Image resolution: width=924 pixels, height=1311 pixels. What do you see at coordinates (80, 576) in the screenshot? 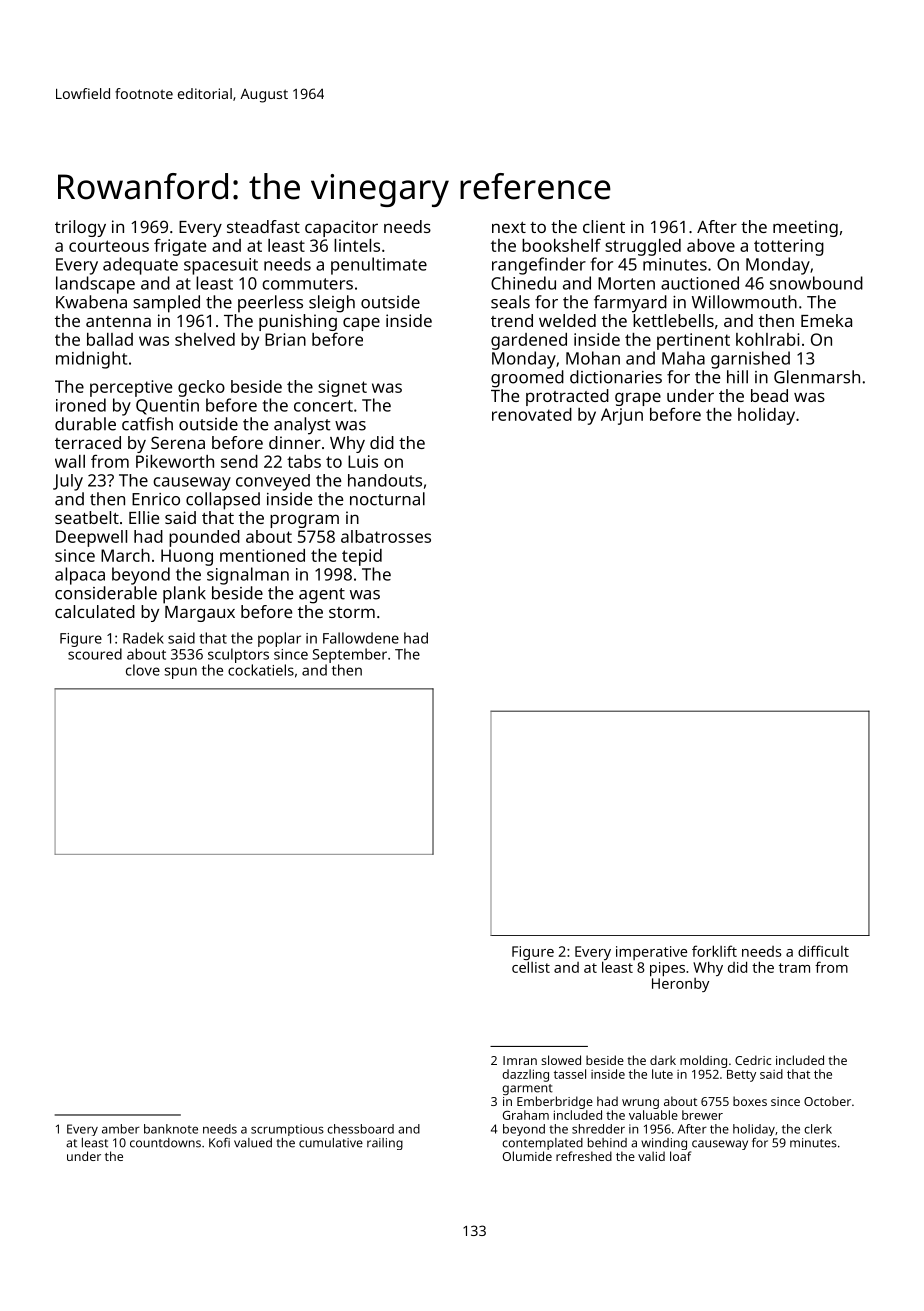
I see `alpaca` at bounding box center [80, 576].
